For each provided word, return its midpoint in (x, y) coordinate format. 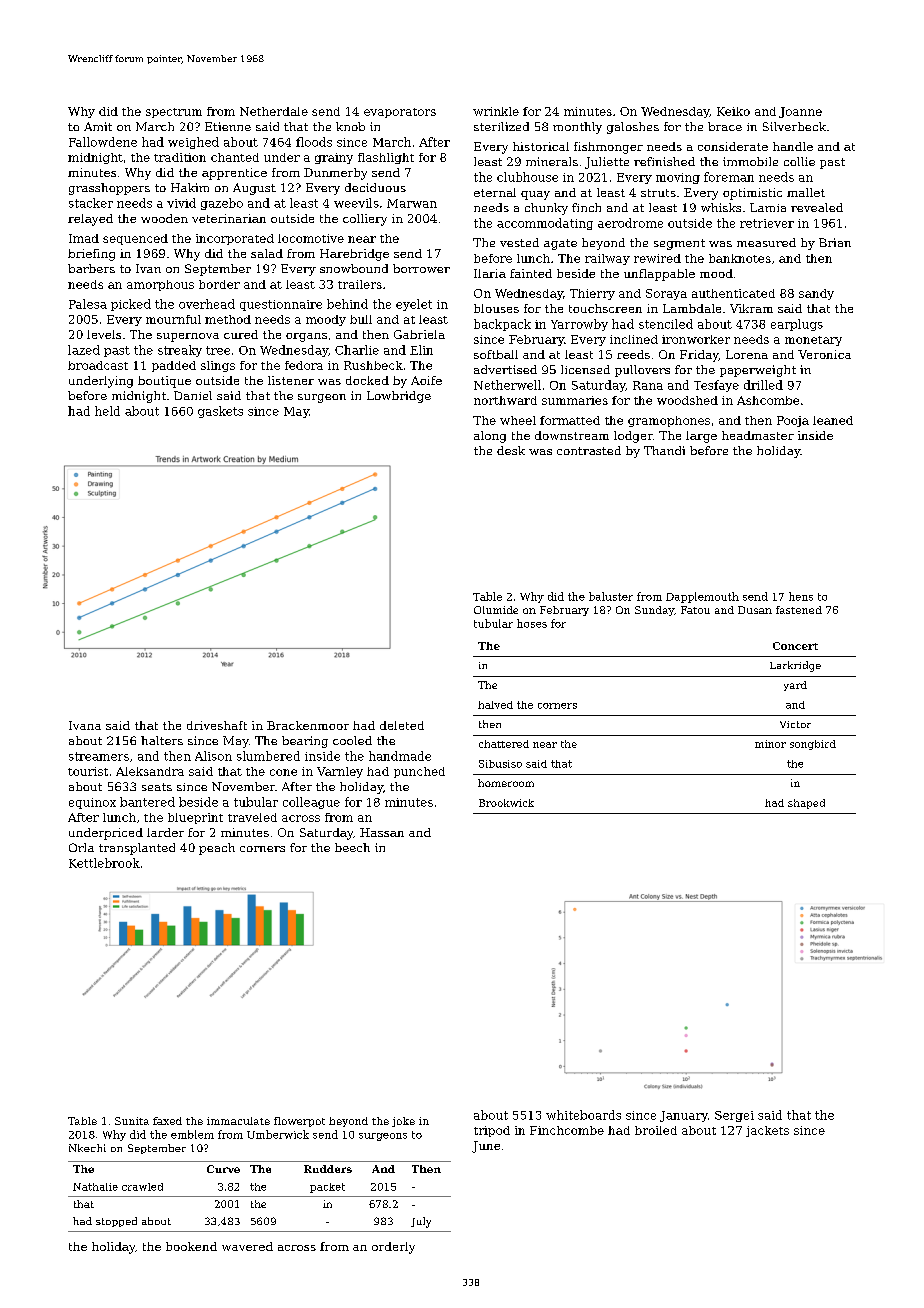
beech (352, 847)
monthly (577, 128)
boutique (164, 382)
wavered (247, 1246)
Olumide (496, 610)
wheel (518, 420)
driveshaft (217, 725)
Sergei (734, 1116)
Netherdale (274, 111)
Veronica (824, 354)
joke (403, 1122)
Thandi (664, 450)
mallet (806, 192)
